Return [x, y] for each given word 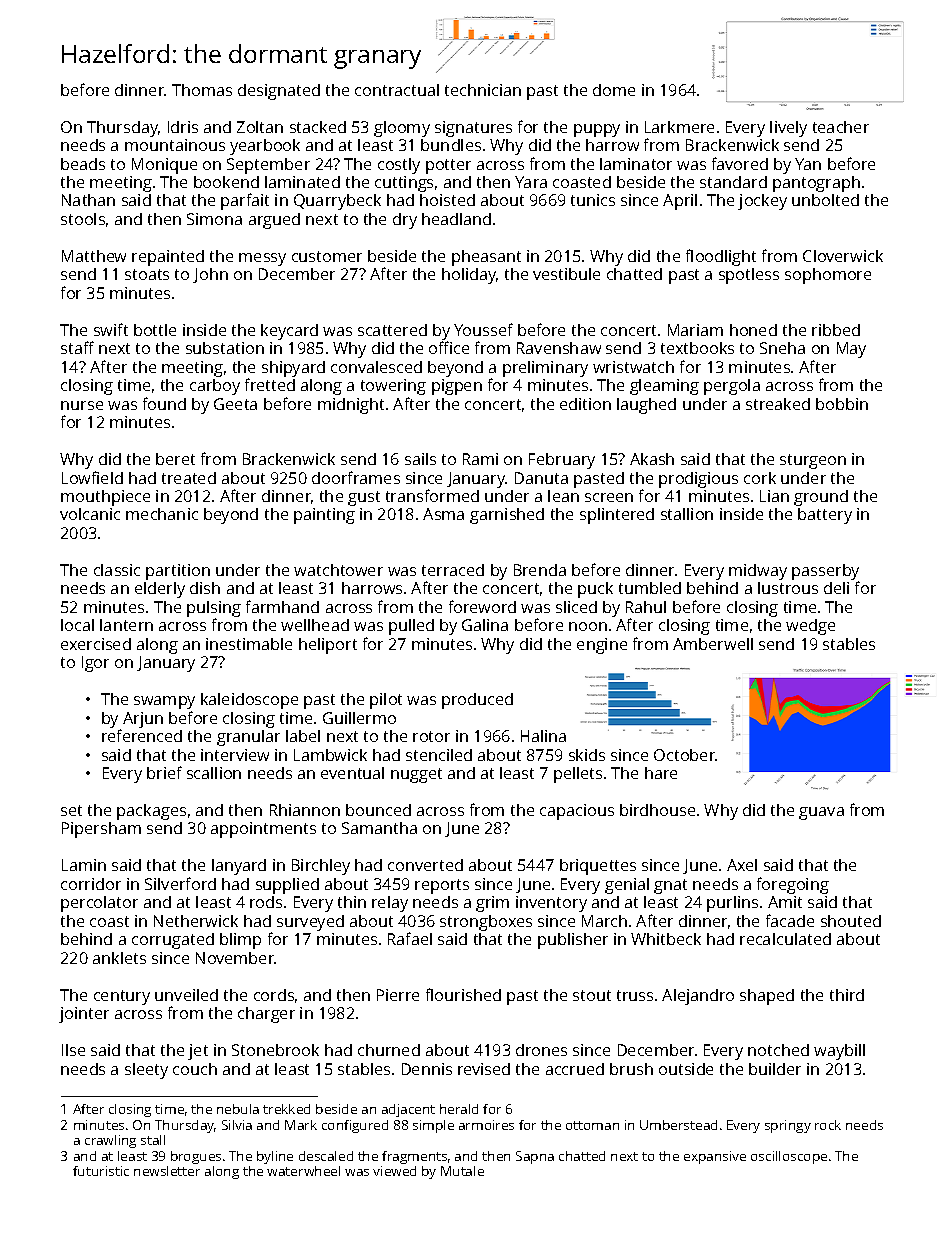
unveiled [186, 995]
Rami [480, 459]
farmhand [282, 606]
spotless [749, 276]
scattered [392, 330]
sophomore [828, 276]
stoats [147, 274]
